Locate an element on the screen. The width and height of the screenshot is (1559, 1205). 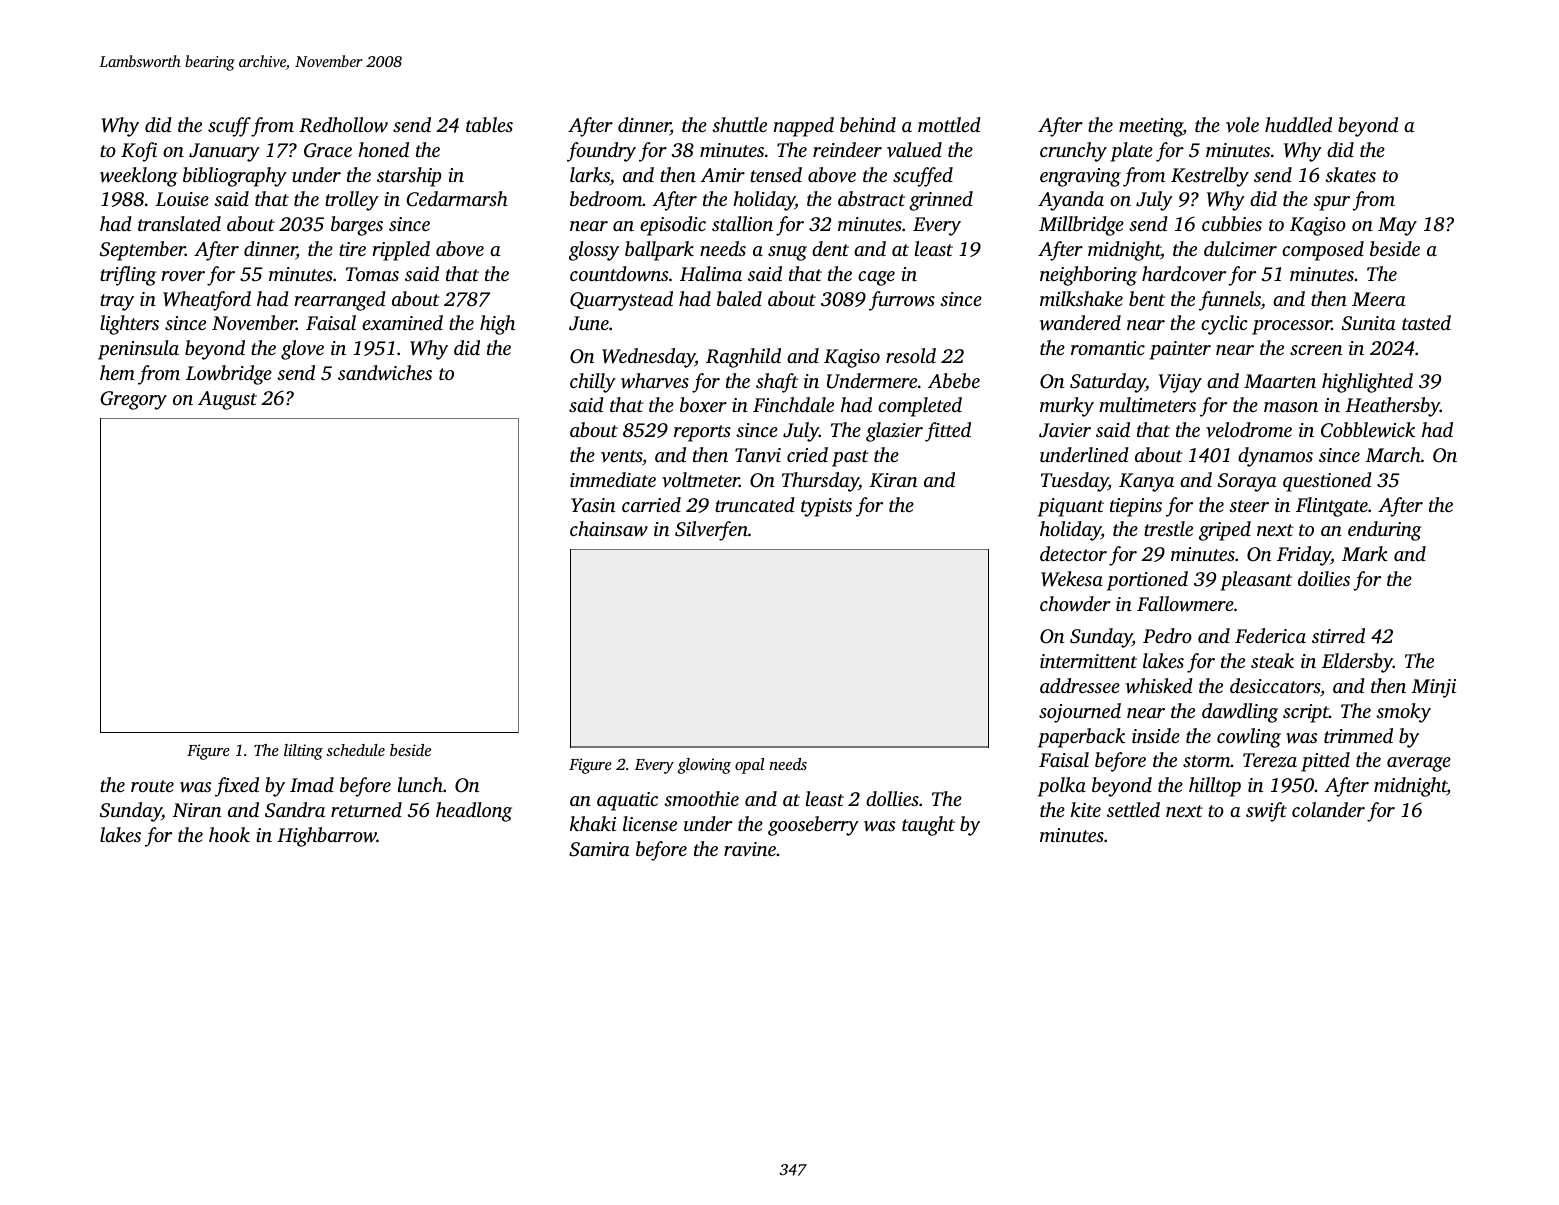
huddled is located at coordinates (1298, 124).
